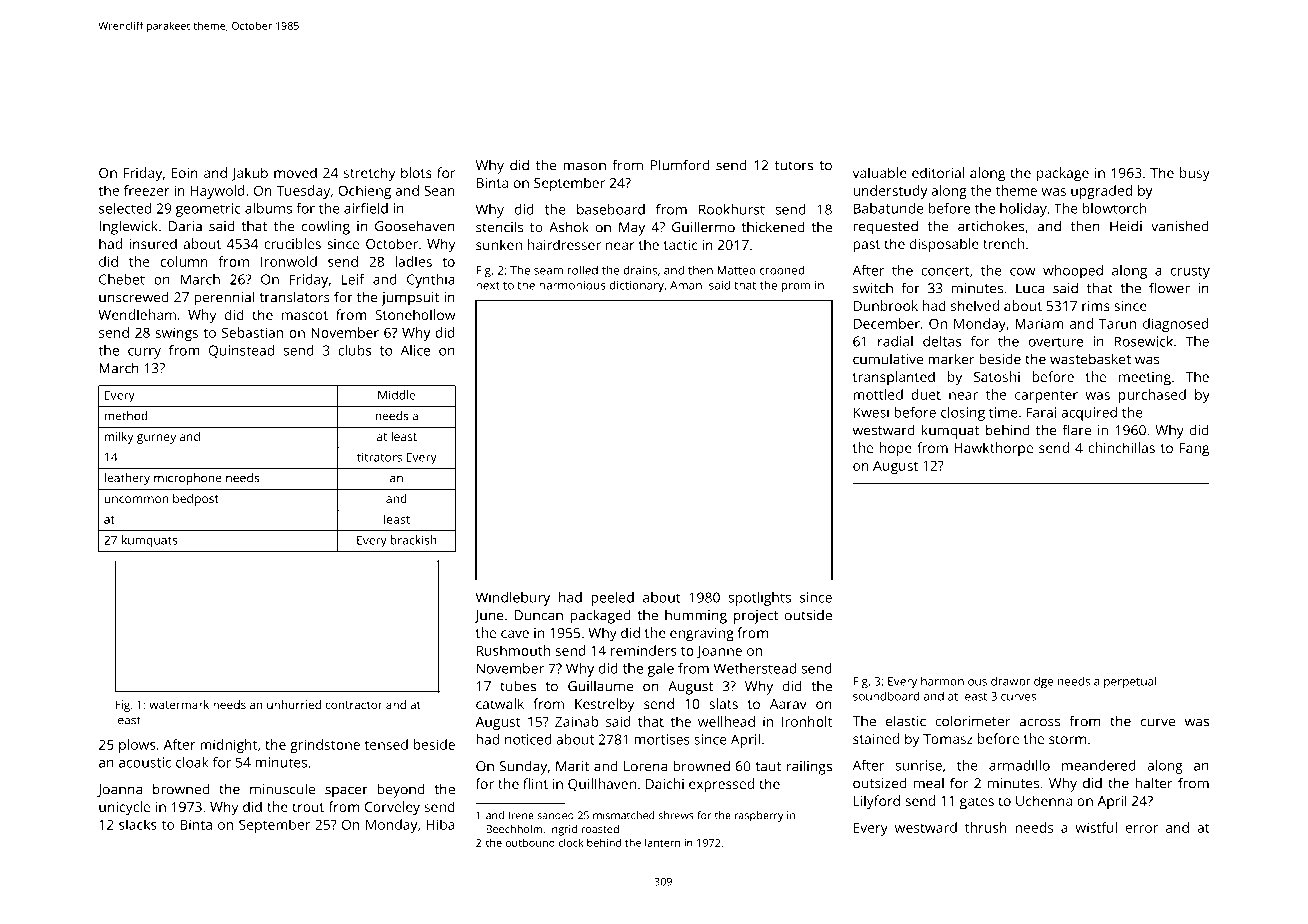 This page has height=924, width=1308. Describe the element at coordinates (126, 416) in the page. I see `method` at that location.
